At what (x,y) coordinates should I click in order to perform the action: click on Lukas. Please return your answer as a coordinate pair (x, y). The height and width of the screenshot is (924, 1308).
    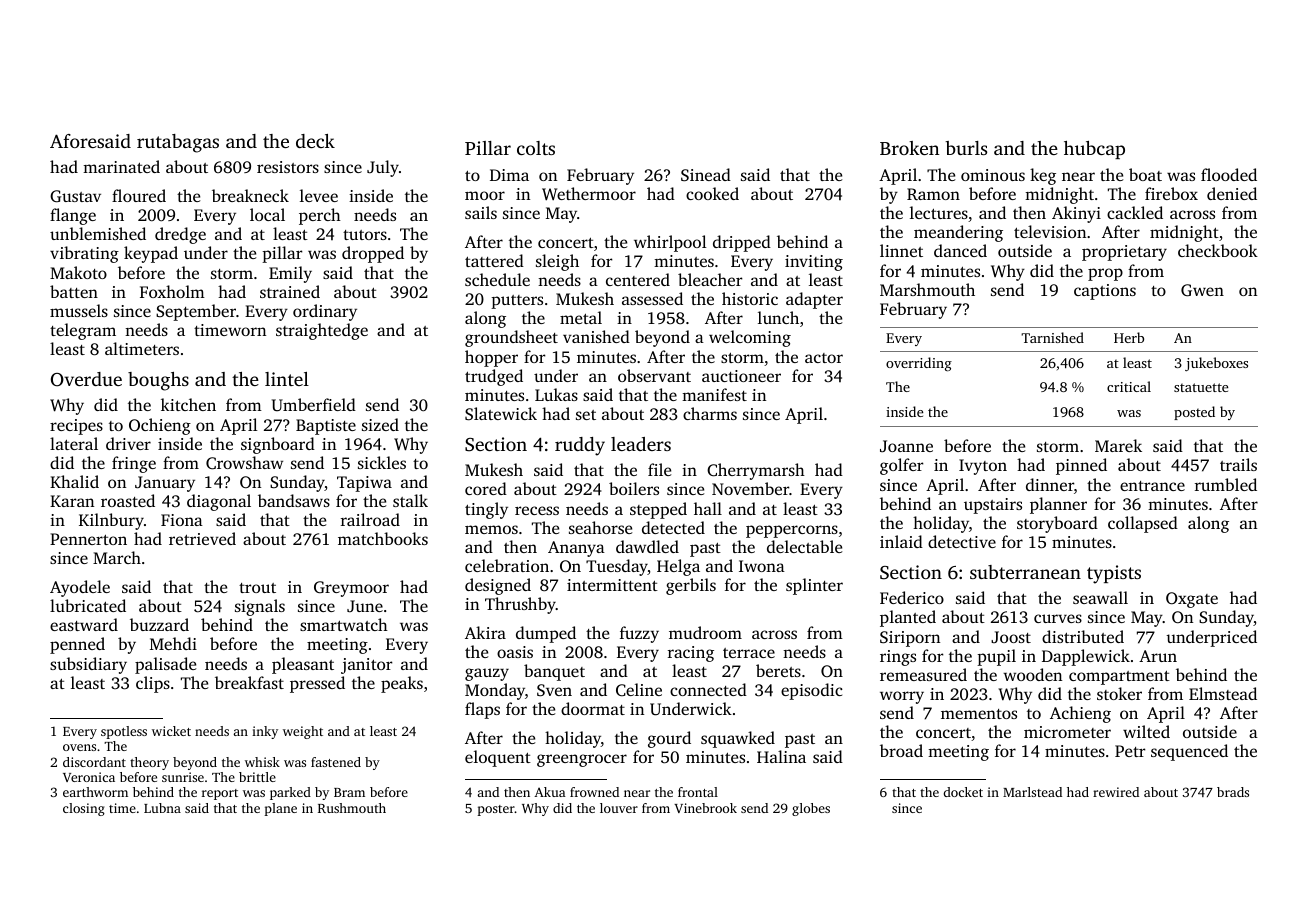
    Looking at the image, I should click on (556, 394).
